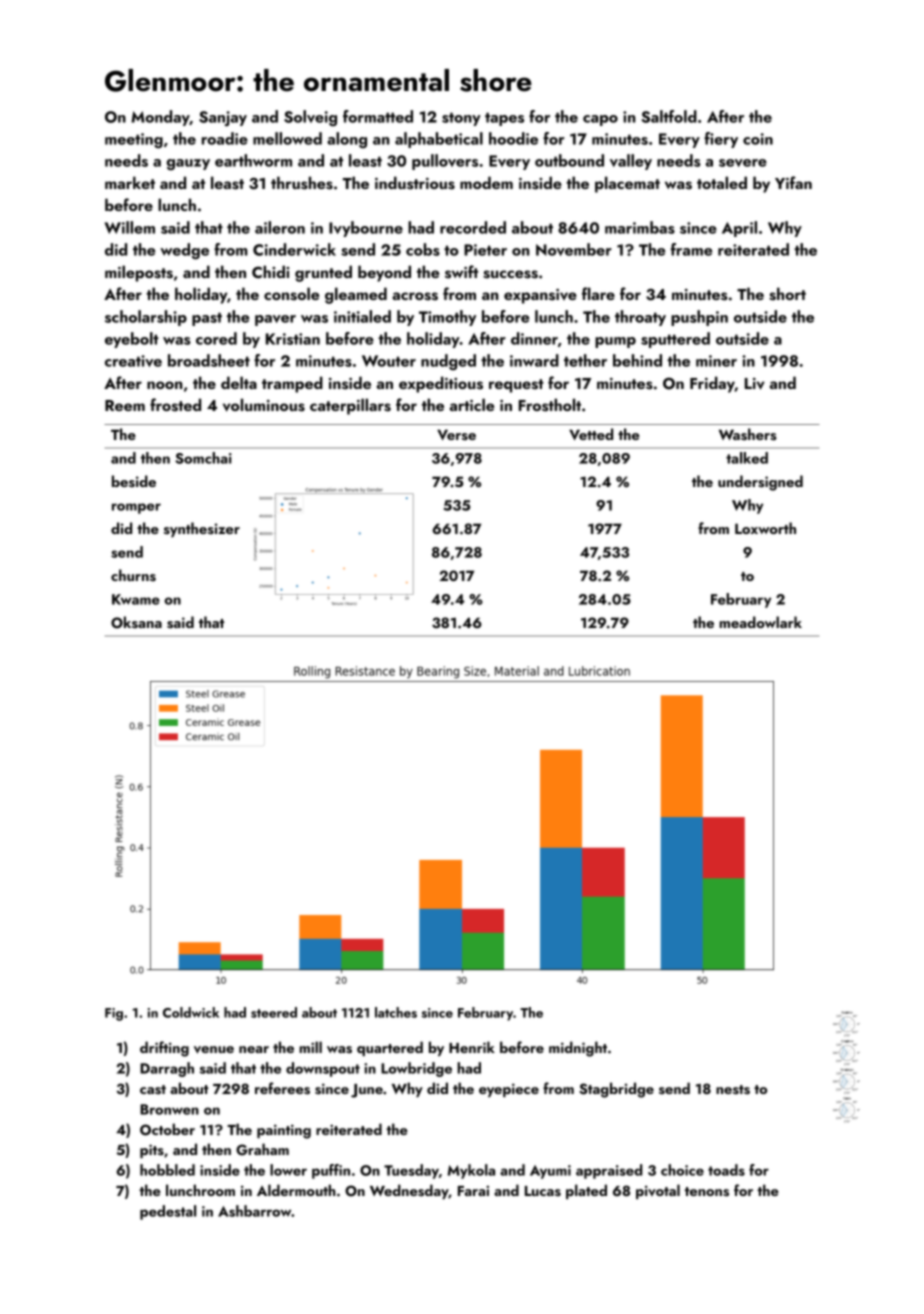 Image resolution: width=924 pixels, height=1314 pixels. Describe the element at coordinates (504, 119) in the screenshot. I see `tapes` at that location.
